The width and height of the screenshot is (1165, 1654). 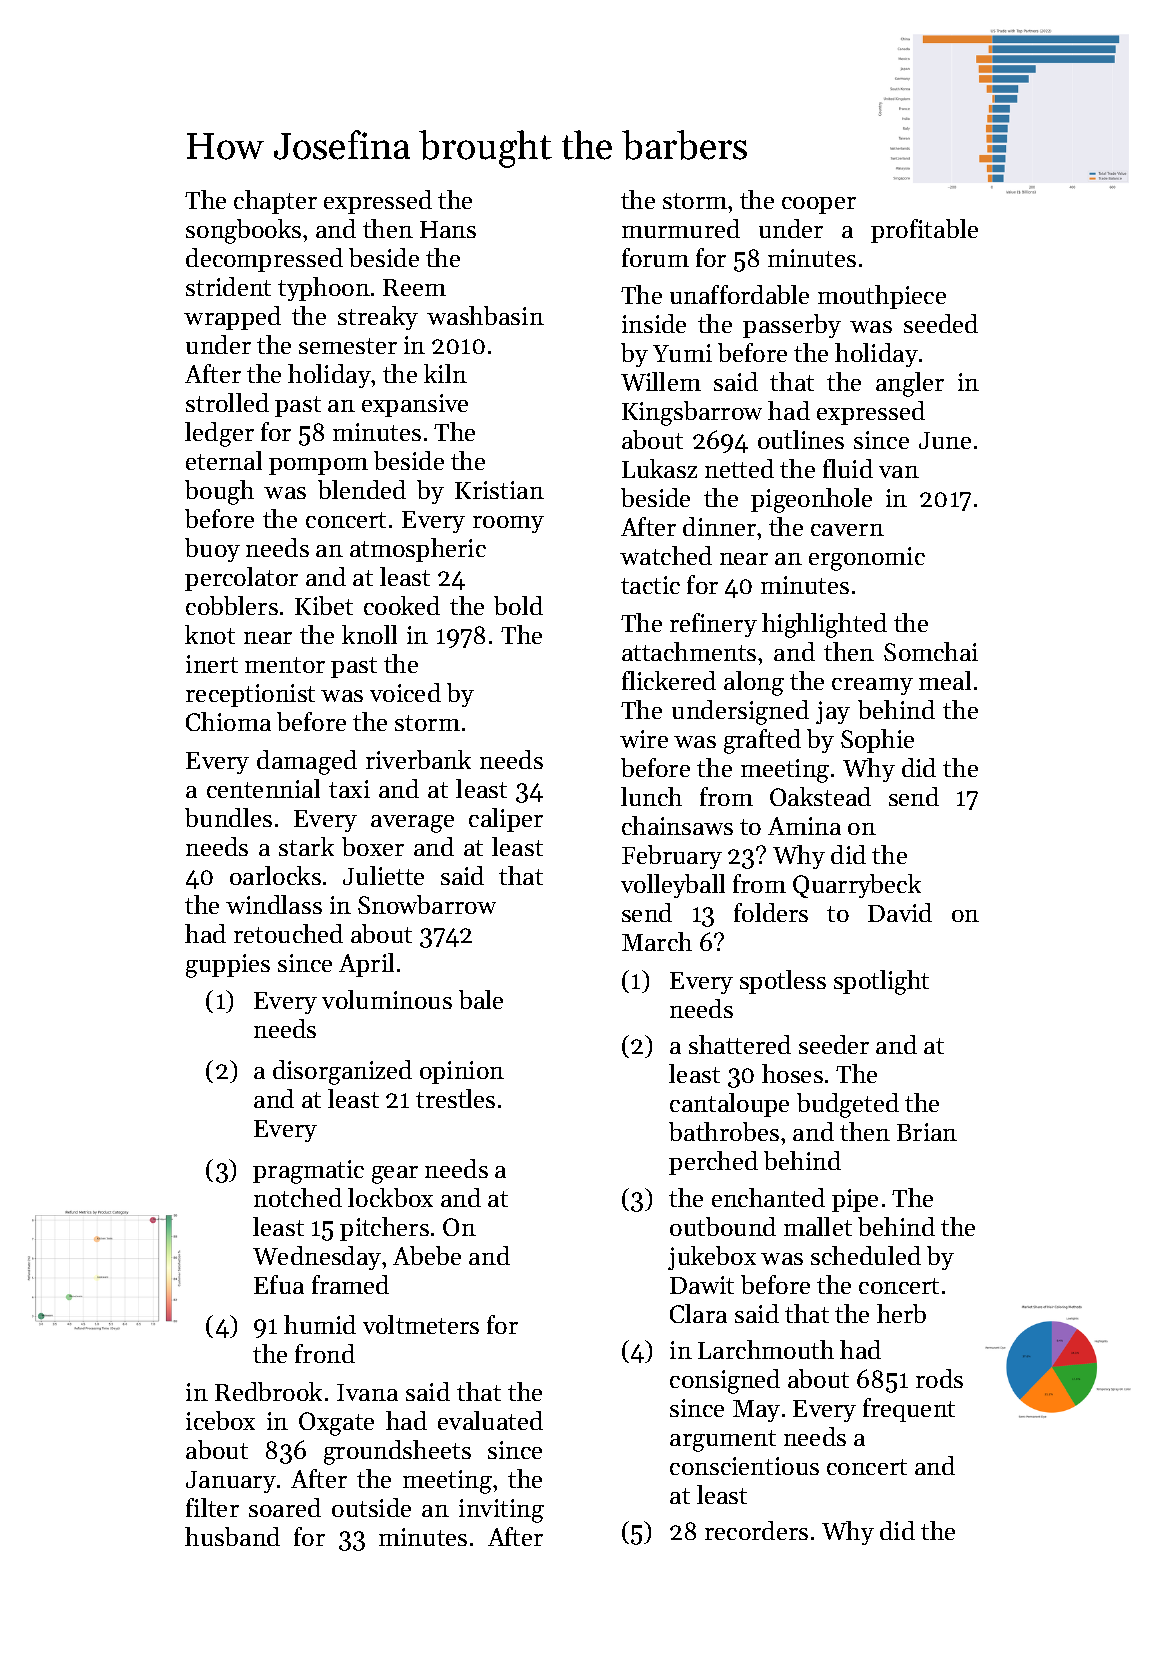 What do you see at coordinates (268, 1391) in the screenshot?
I see `Redbrook` at bounding box center [268, 1391].
